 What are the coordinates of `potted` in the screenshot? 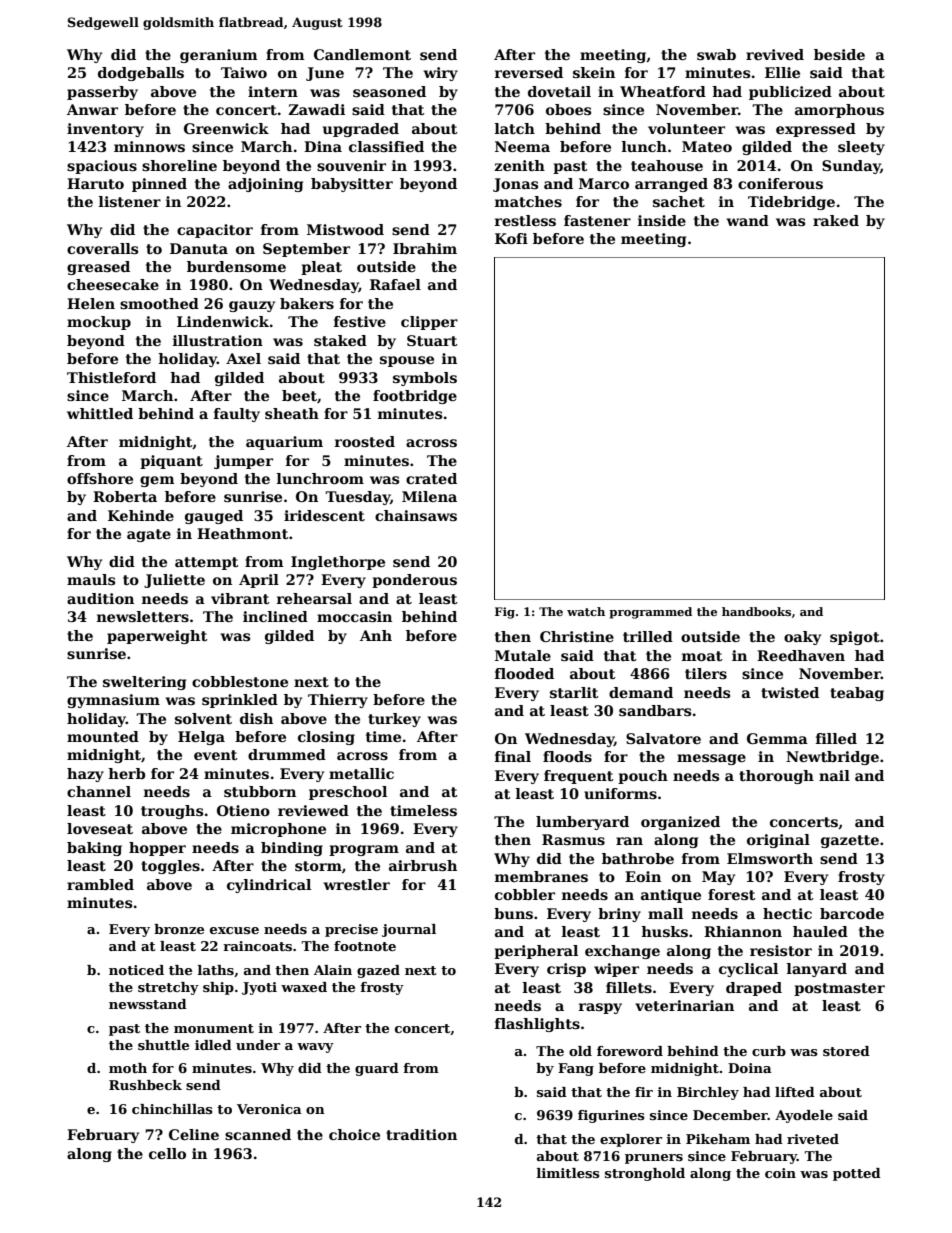 It's located at (857, 1174).
